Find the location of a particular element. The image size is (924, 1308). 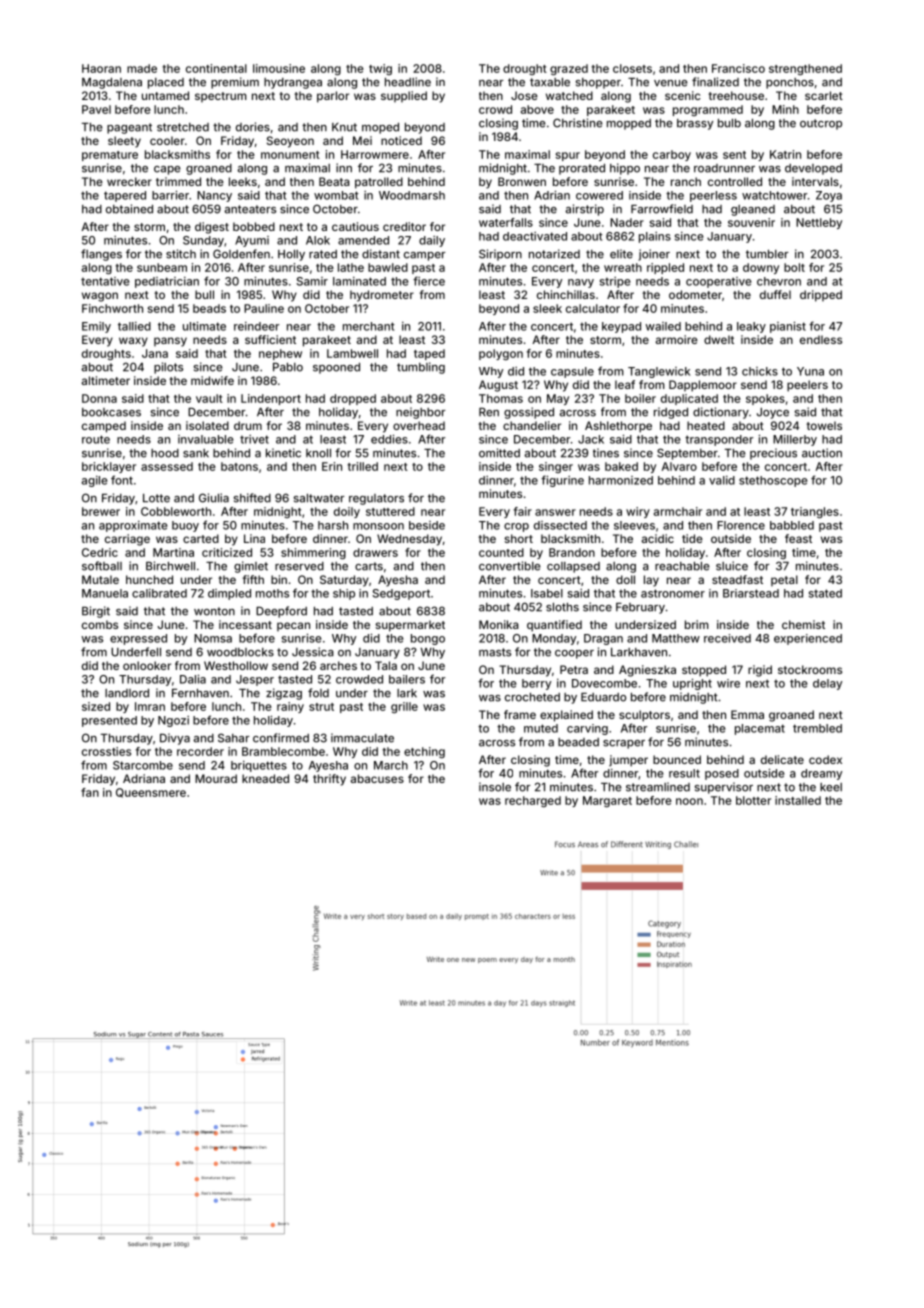

camped is located at coordinates (104, 427).
